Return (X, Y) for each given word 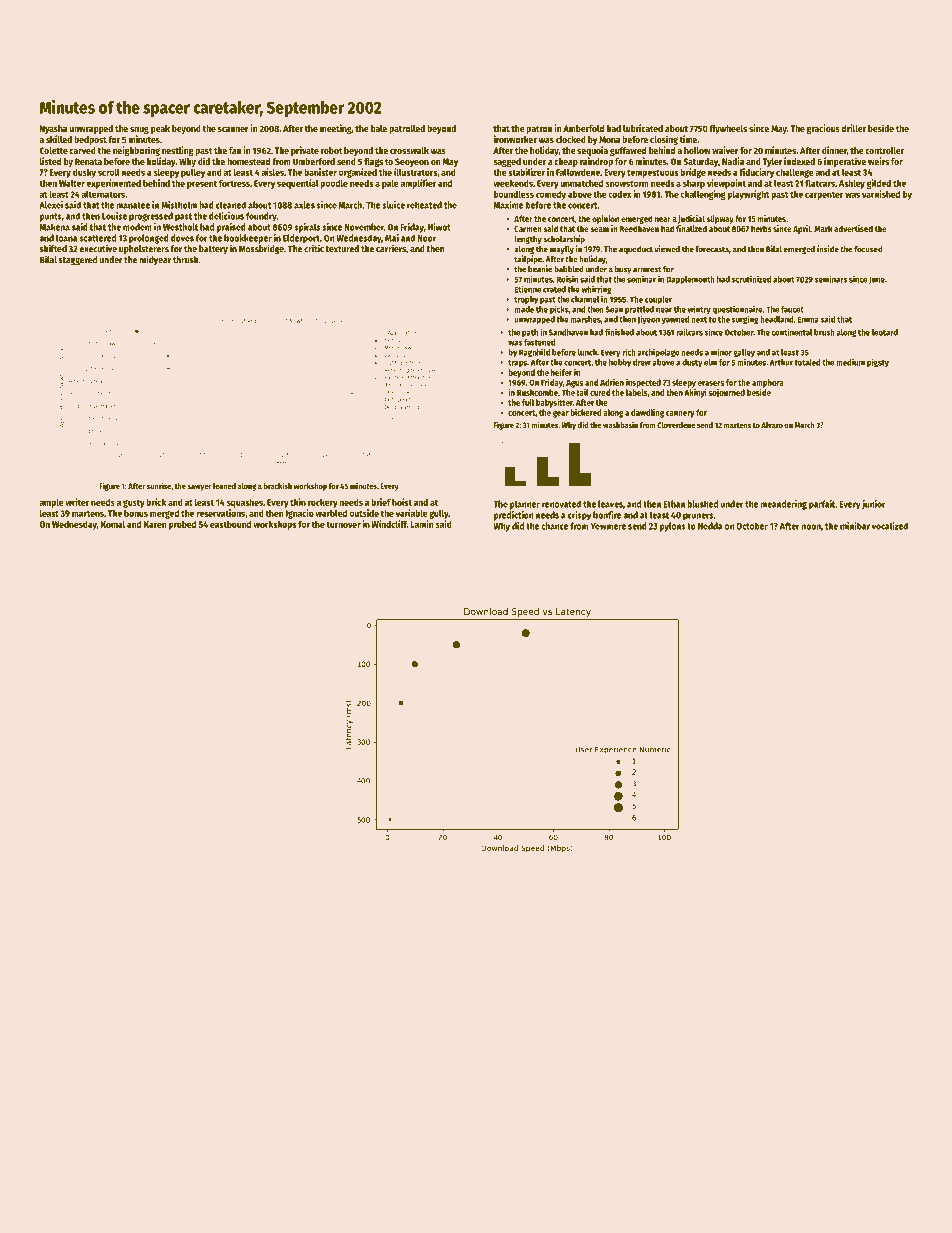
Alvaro (772, 425)
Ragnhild (534, 353)
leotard (885, 332)
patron (539, 130)
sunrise (159, 485)
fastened (539, 342)
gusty (134, 503)
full (528, 402)
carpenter (824, 195)
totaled (807, 362)
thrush (185, 260)
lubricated (643, 128)
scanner (233, 129)
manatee (133, 205)
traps (517, 364)
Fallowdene (578, 172)
